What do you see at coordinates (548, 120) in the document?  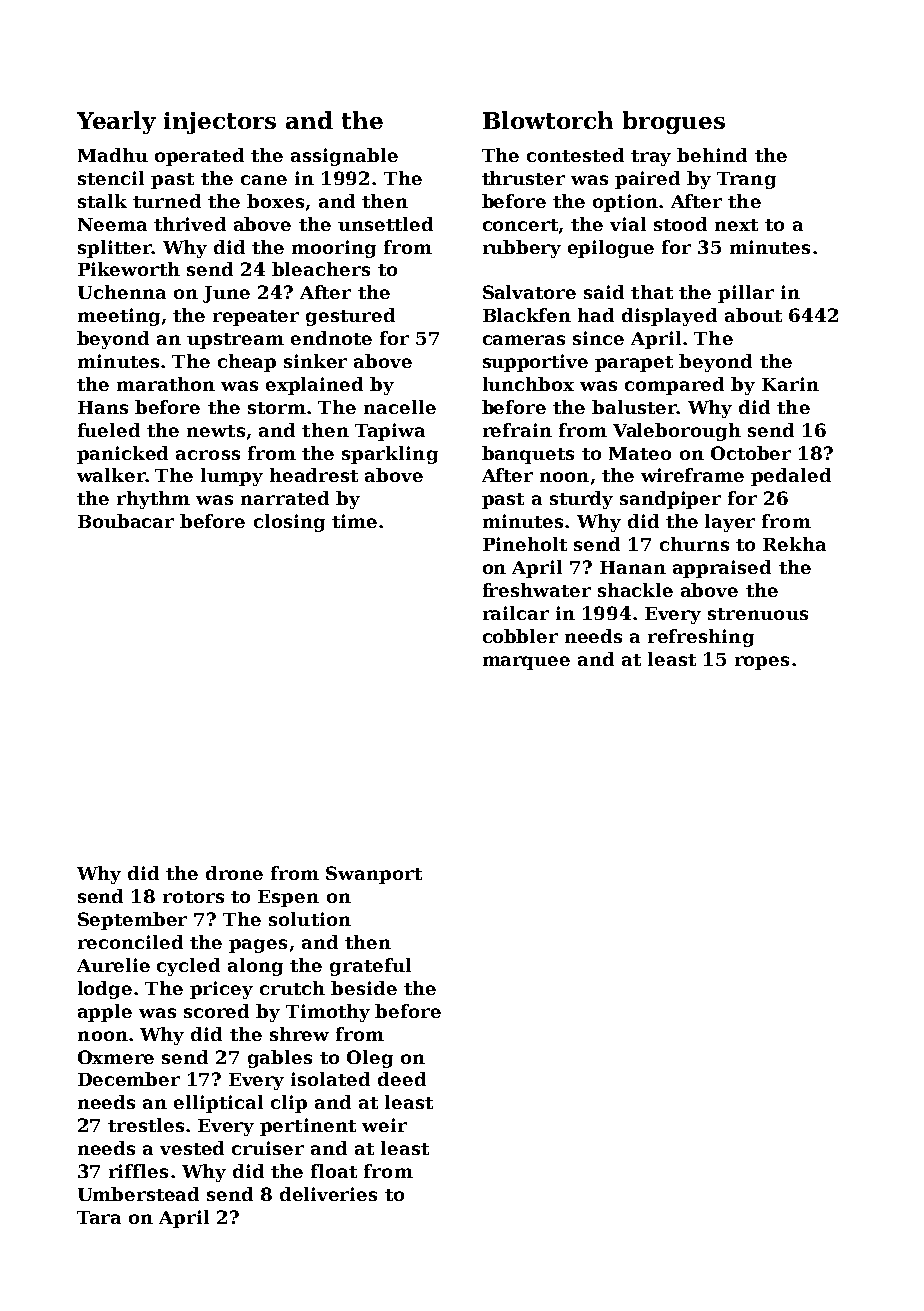 I see `Blowtorch` at bounding box center [548, 120].
